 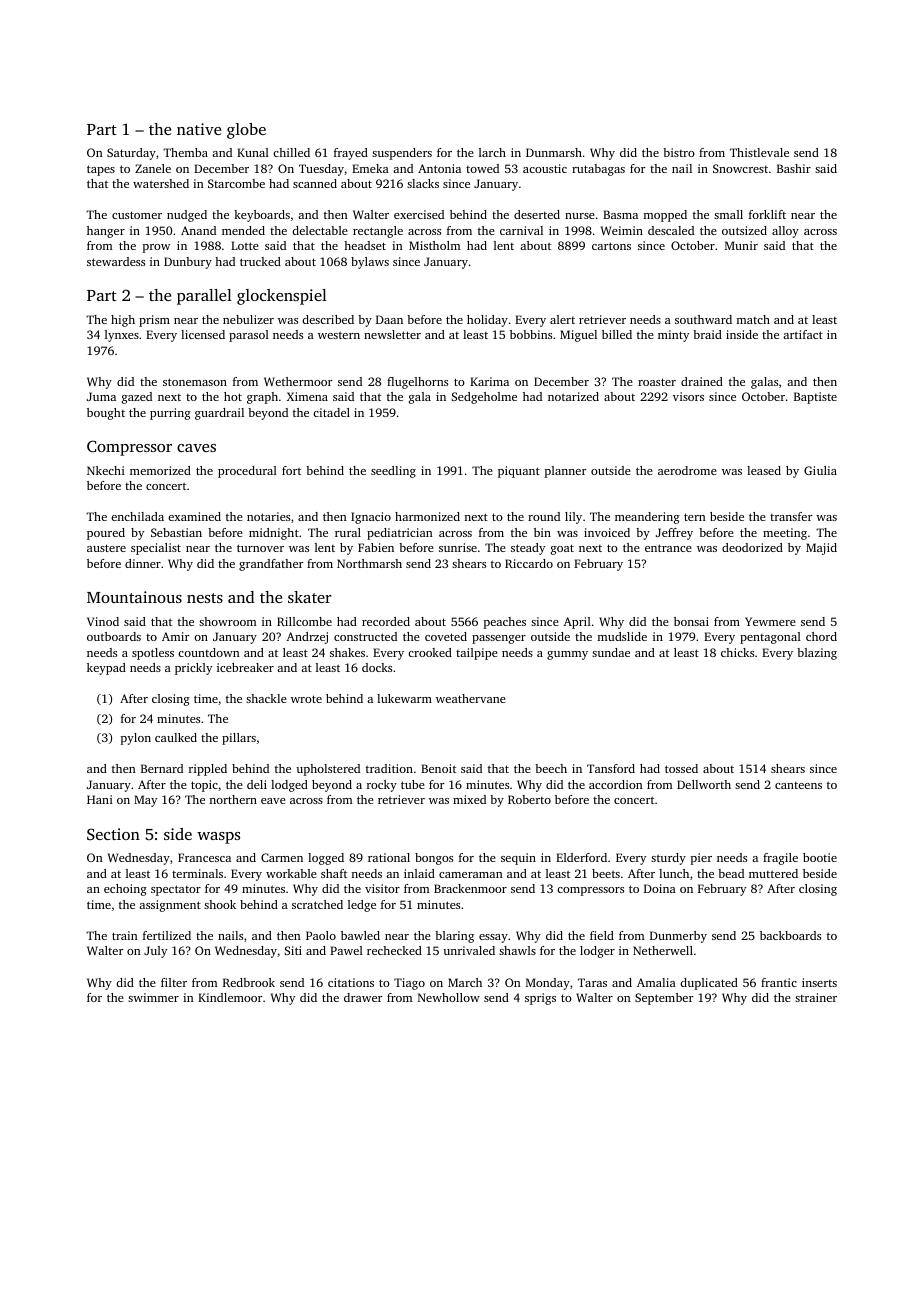 I want to click on rutabagas, so click(x=598, y=170).
